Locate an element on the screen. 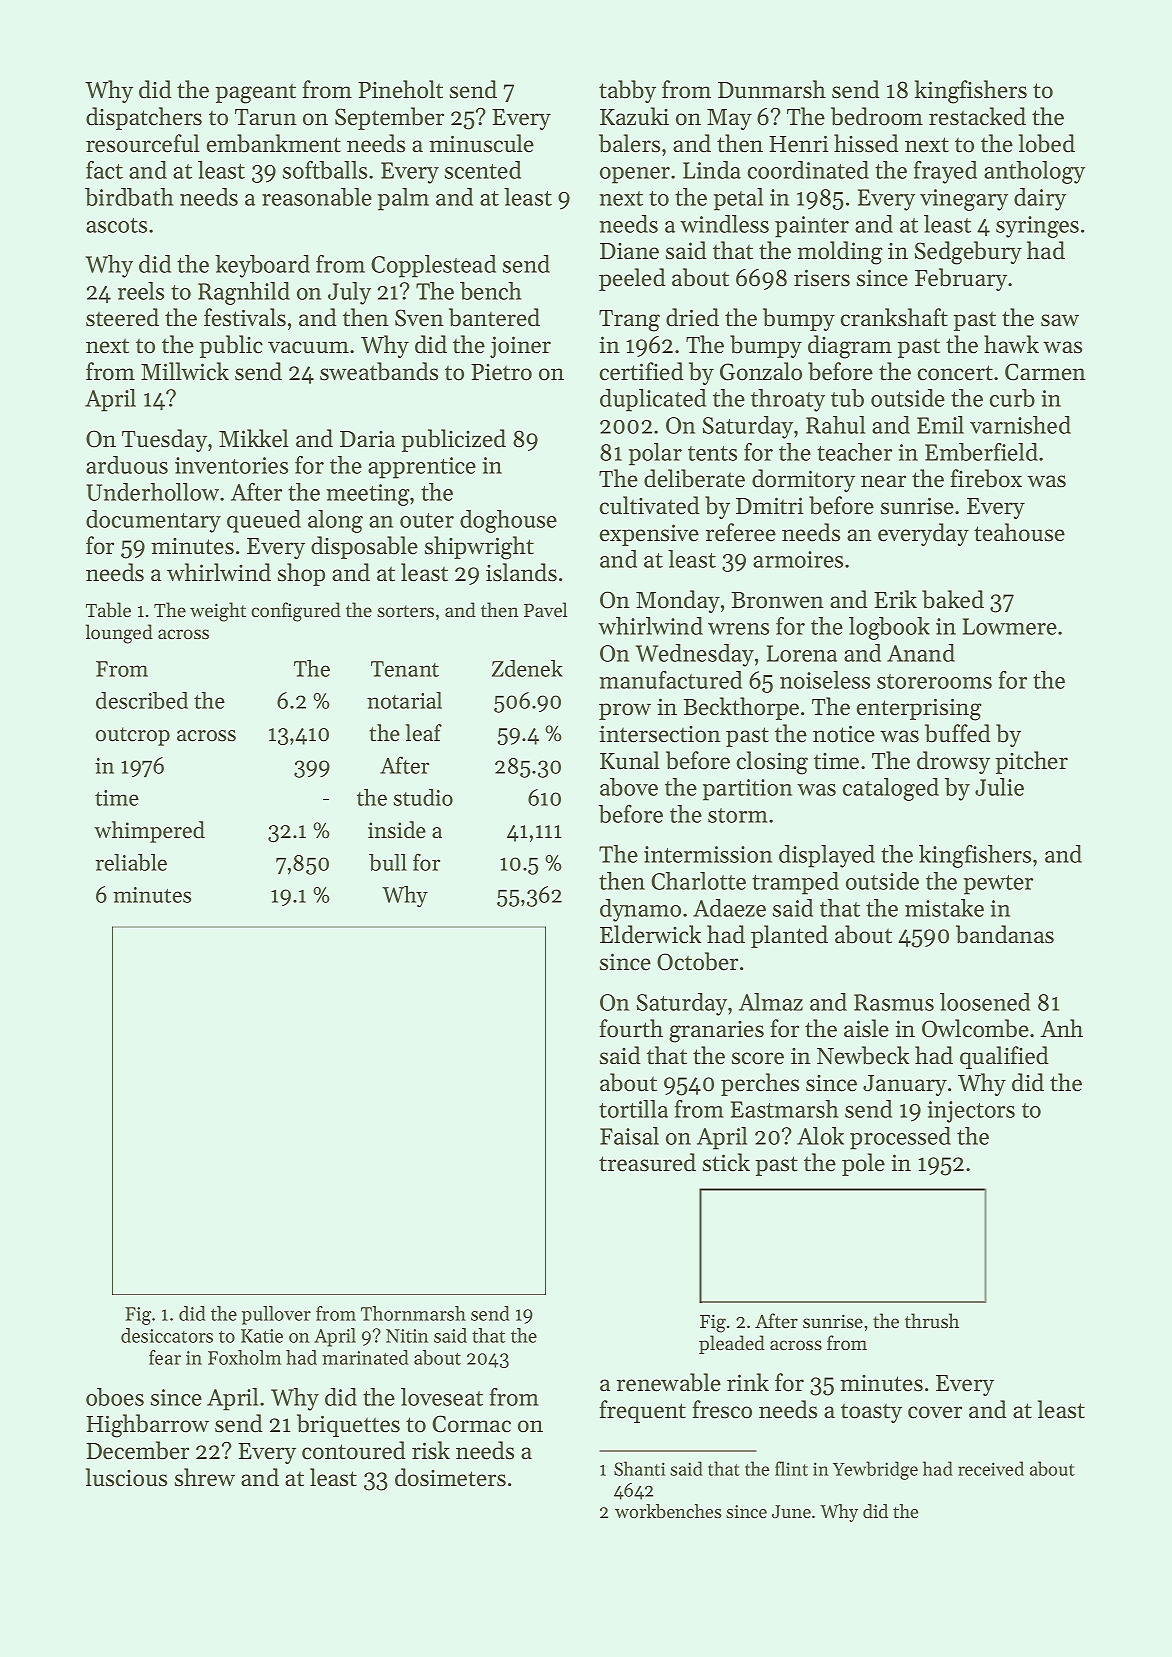 The width and height of the screenshot is (1172, 1657). pullover is located at coordinates (276, 1315).
